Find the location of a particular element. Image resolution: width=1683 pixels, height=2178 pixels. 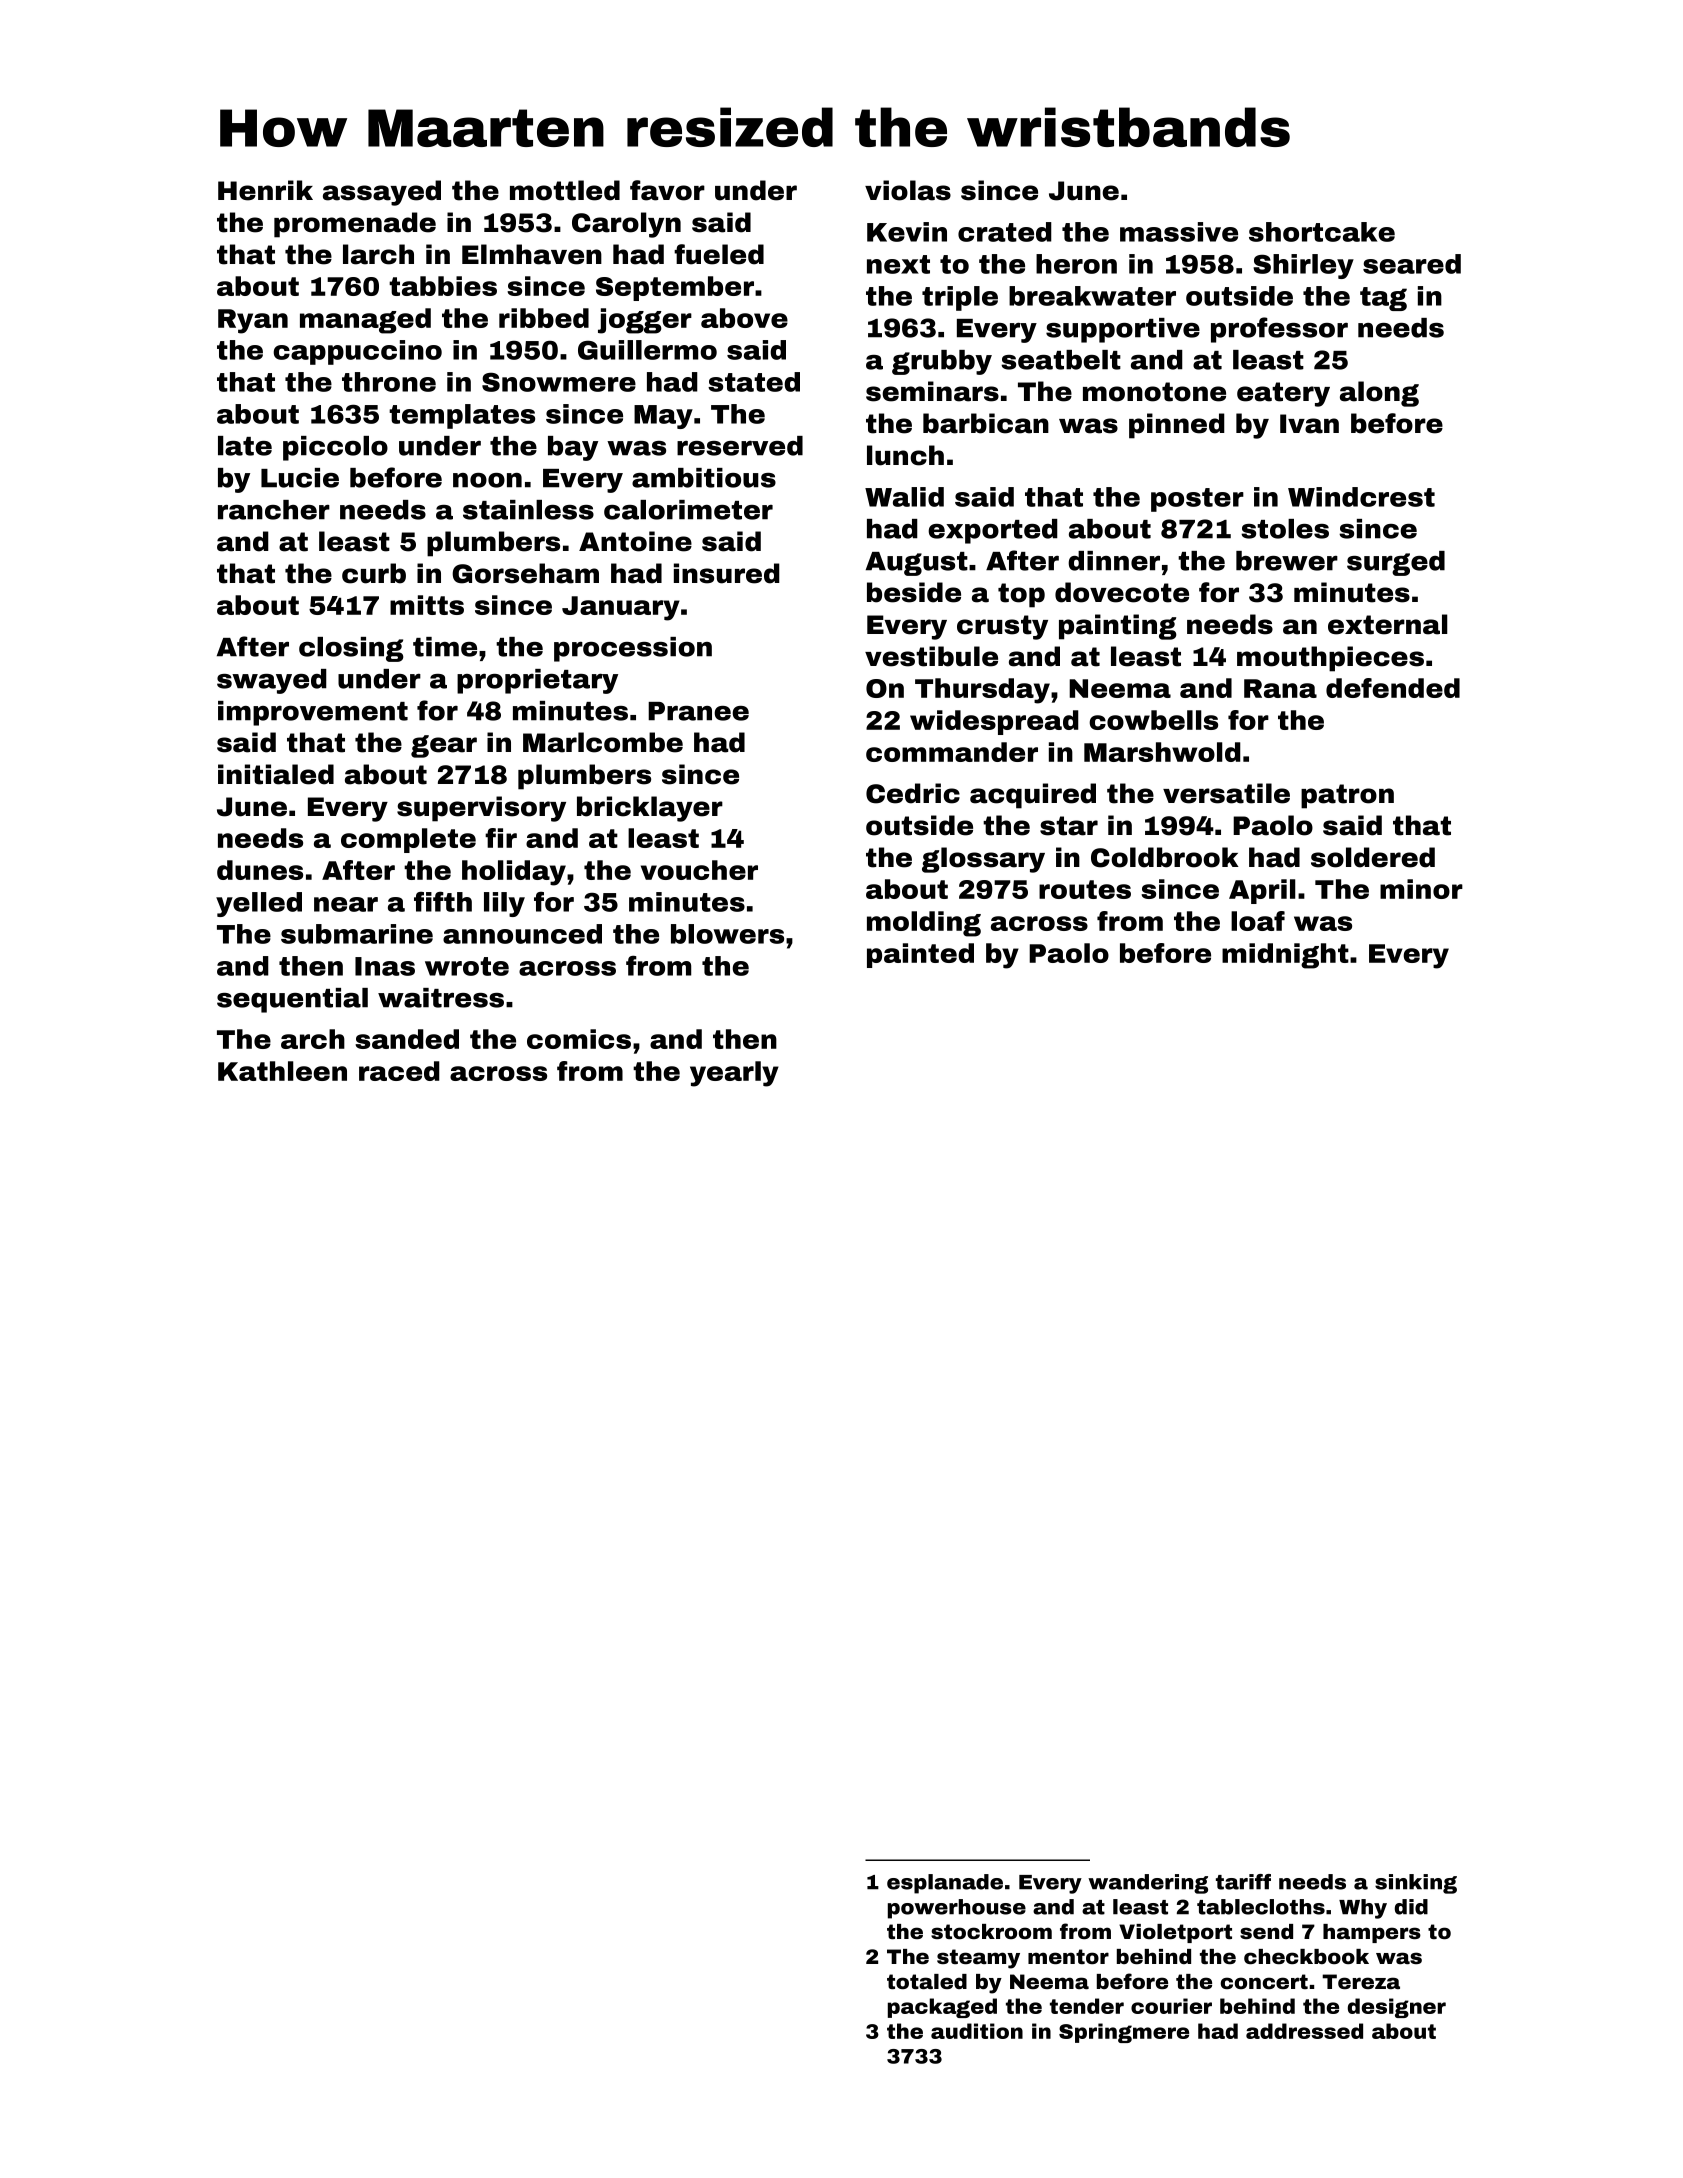

raced is located at coordinates (399, 1071).
